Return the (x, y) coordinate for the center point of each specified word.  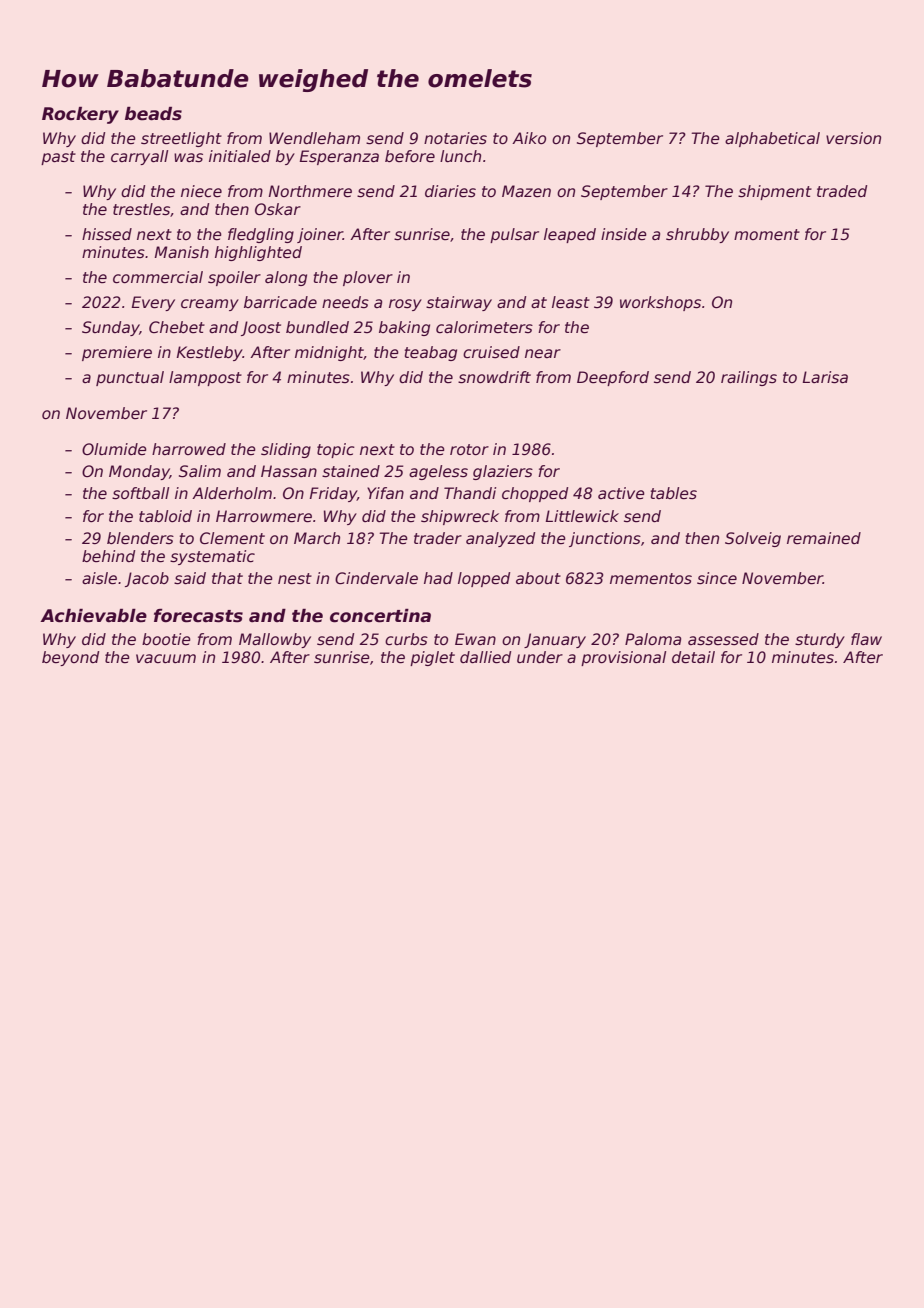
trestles (141, 209)
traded (842, 191)
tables (674, 493)
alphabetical (772, 139)
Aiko (529, 138)
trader (438, 538)
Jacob (147, 579)
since (717, 578)
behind (108, 556)
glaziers (503, 472)
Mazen (526, 191)
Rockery (80, 115)
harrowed (189, 449)
